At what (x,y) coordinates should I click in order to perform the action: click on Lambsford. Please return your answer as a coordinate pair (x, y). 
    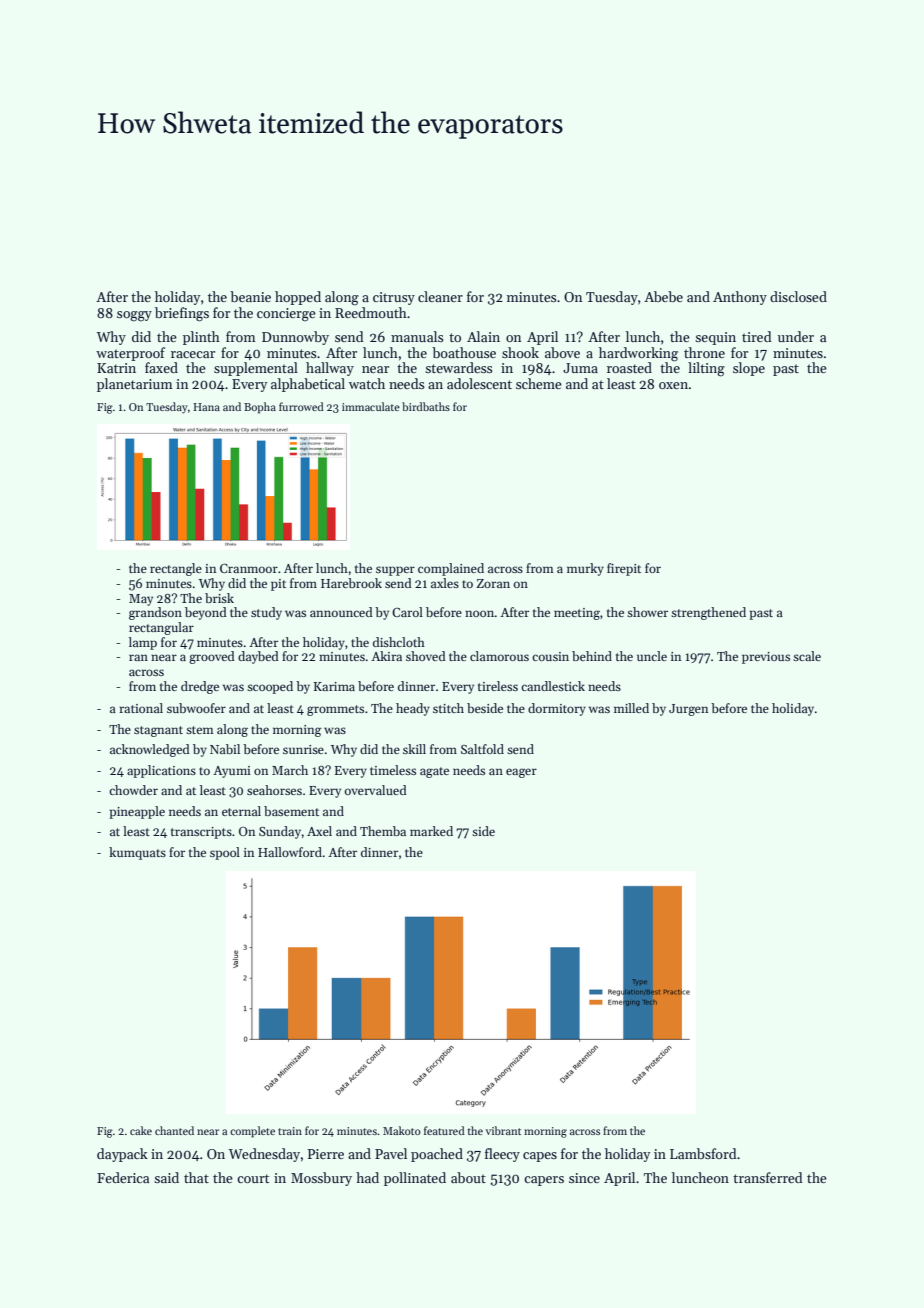
    Looking at the image, I should click on (703, 1153).
